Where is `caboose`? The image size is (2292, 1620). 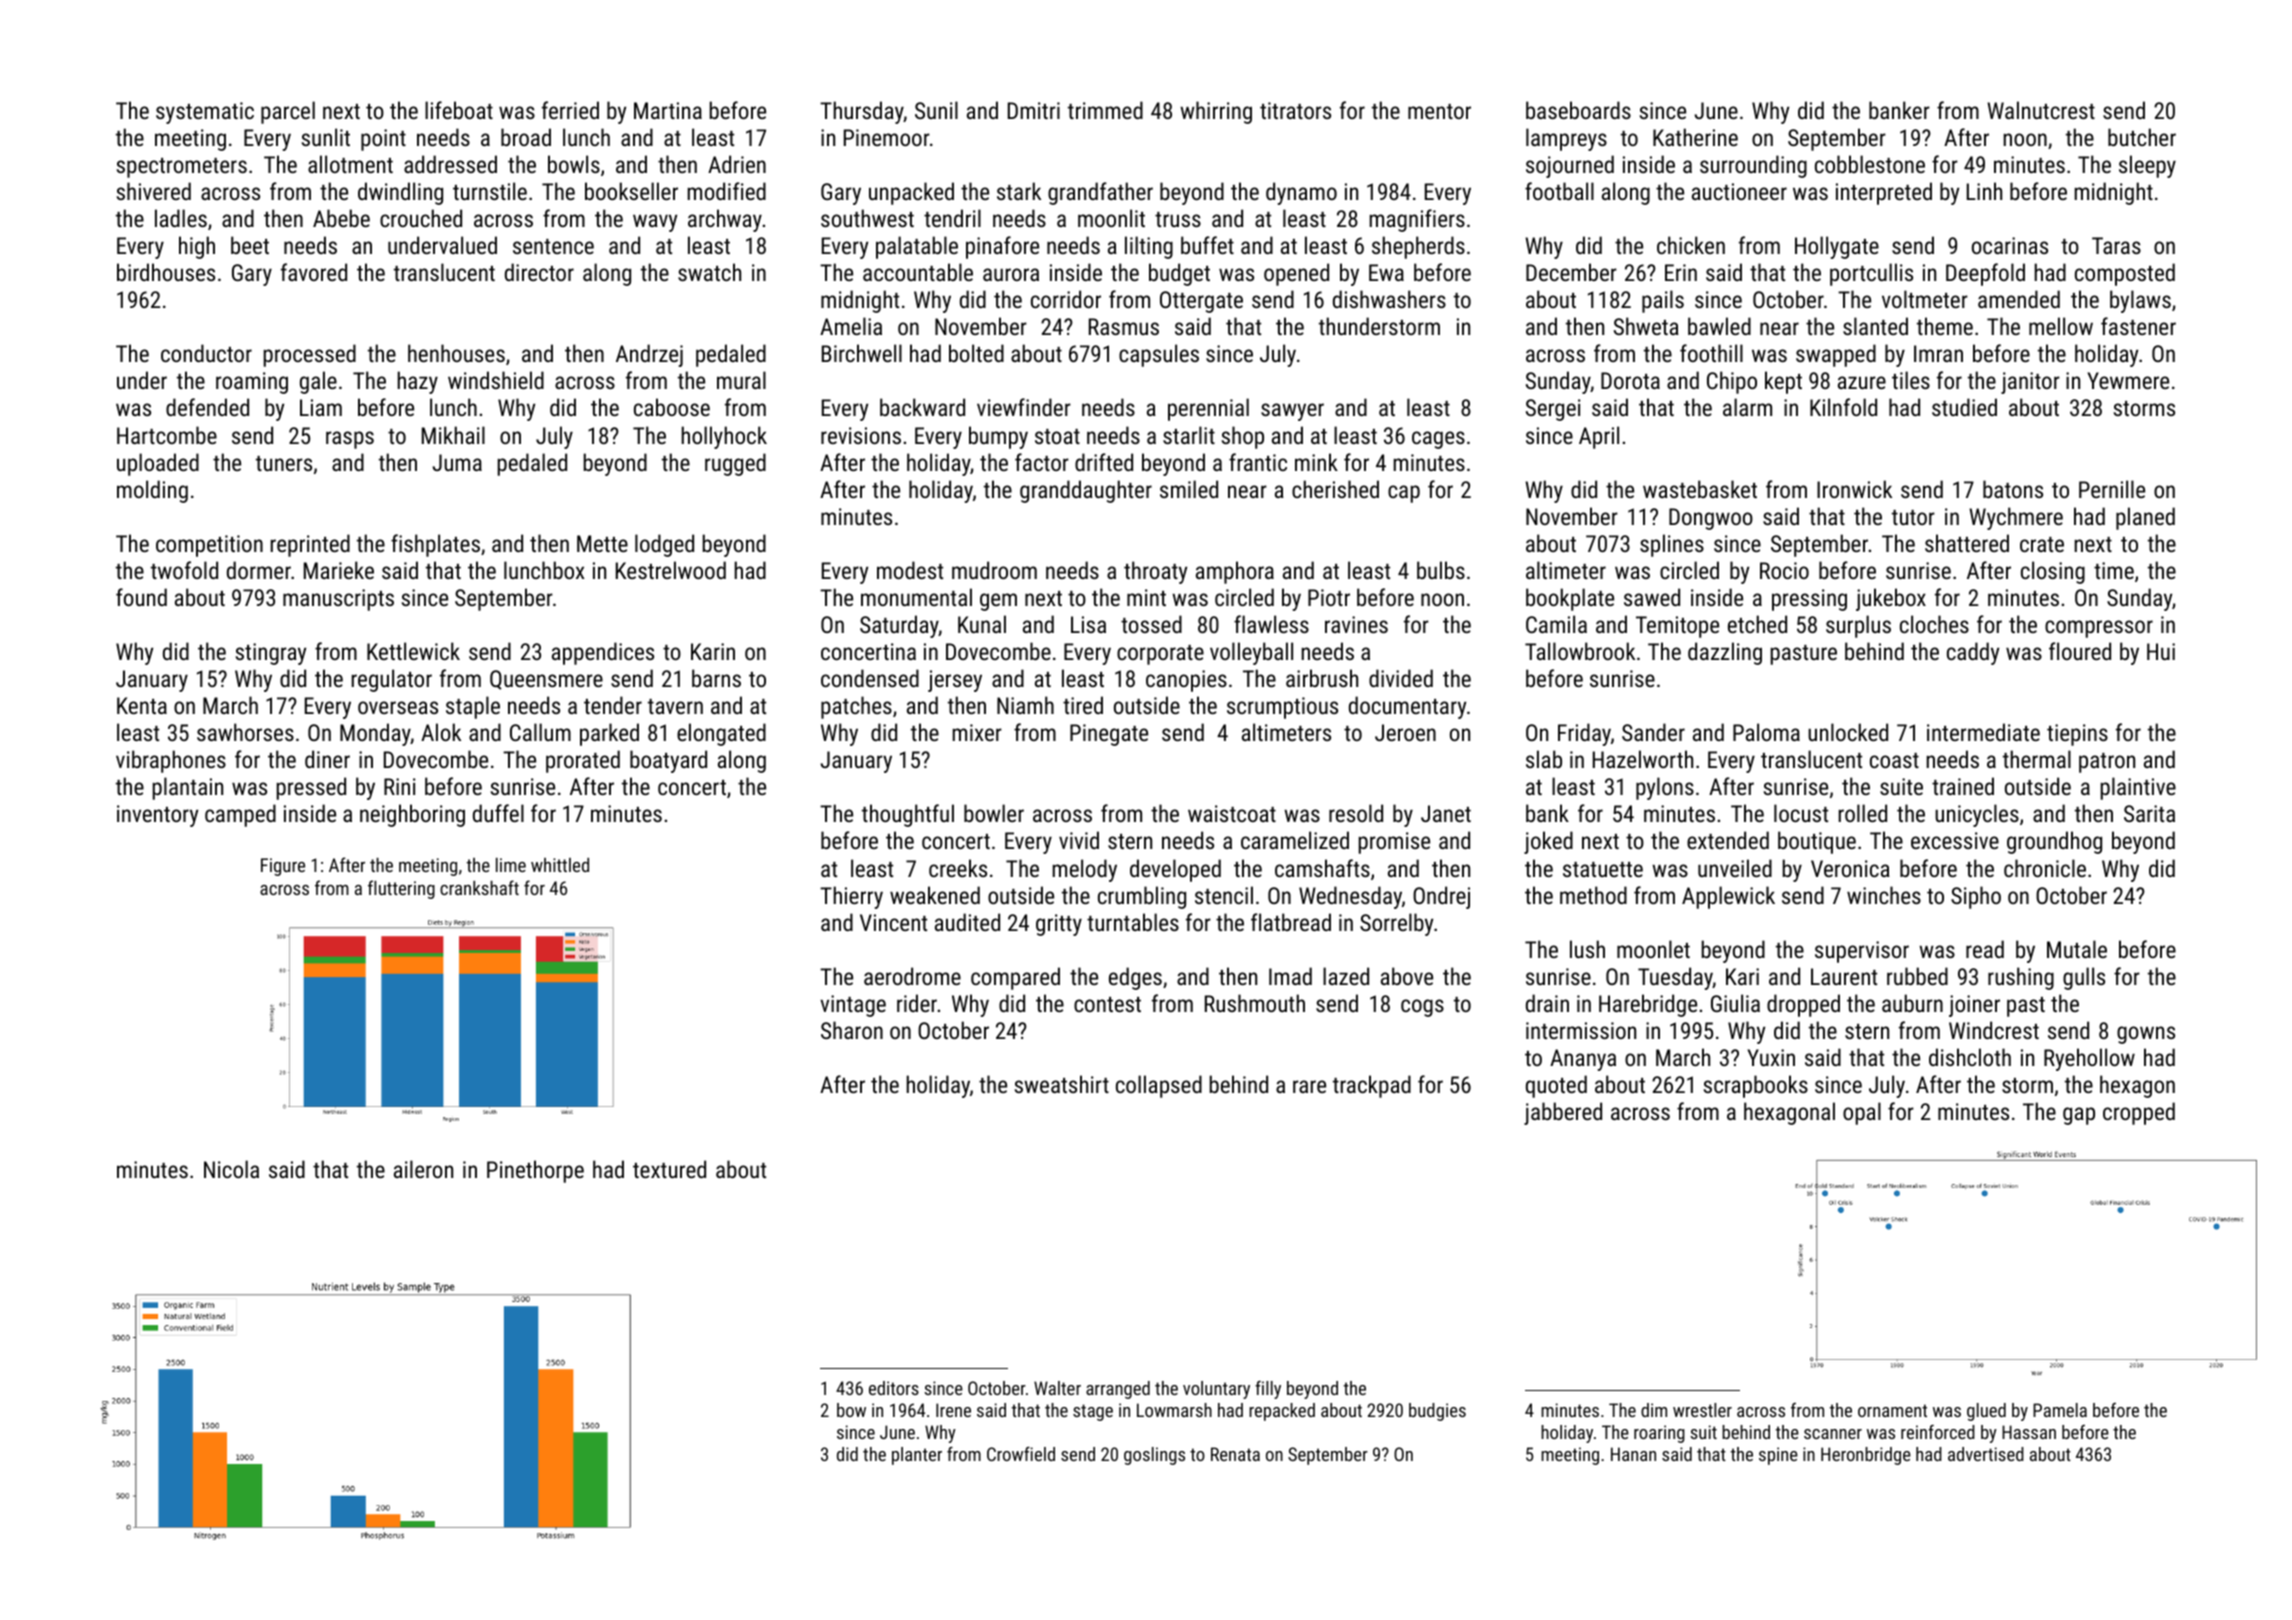
caboose is located at coordinates (672, 407).
